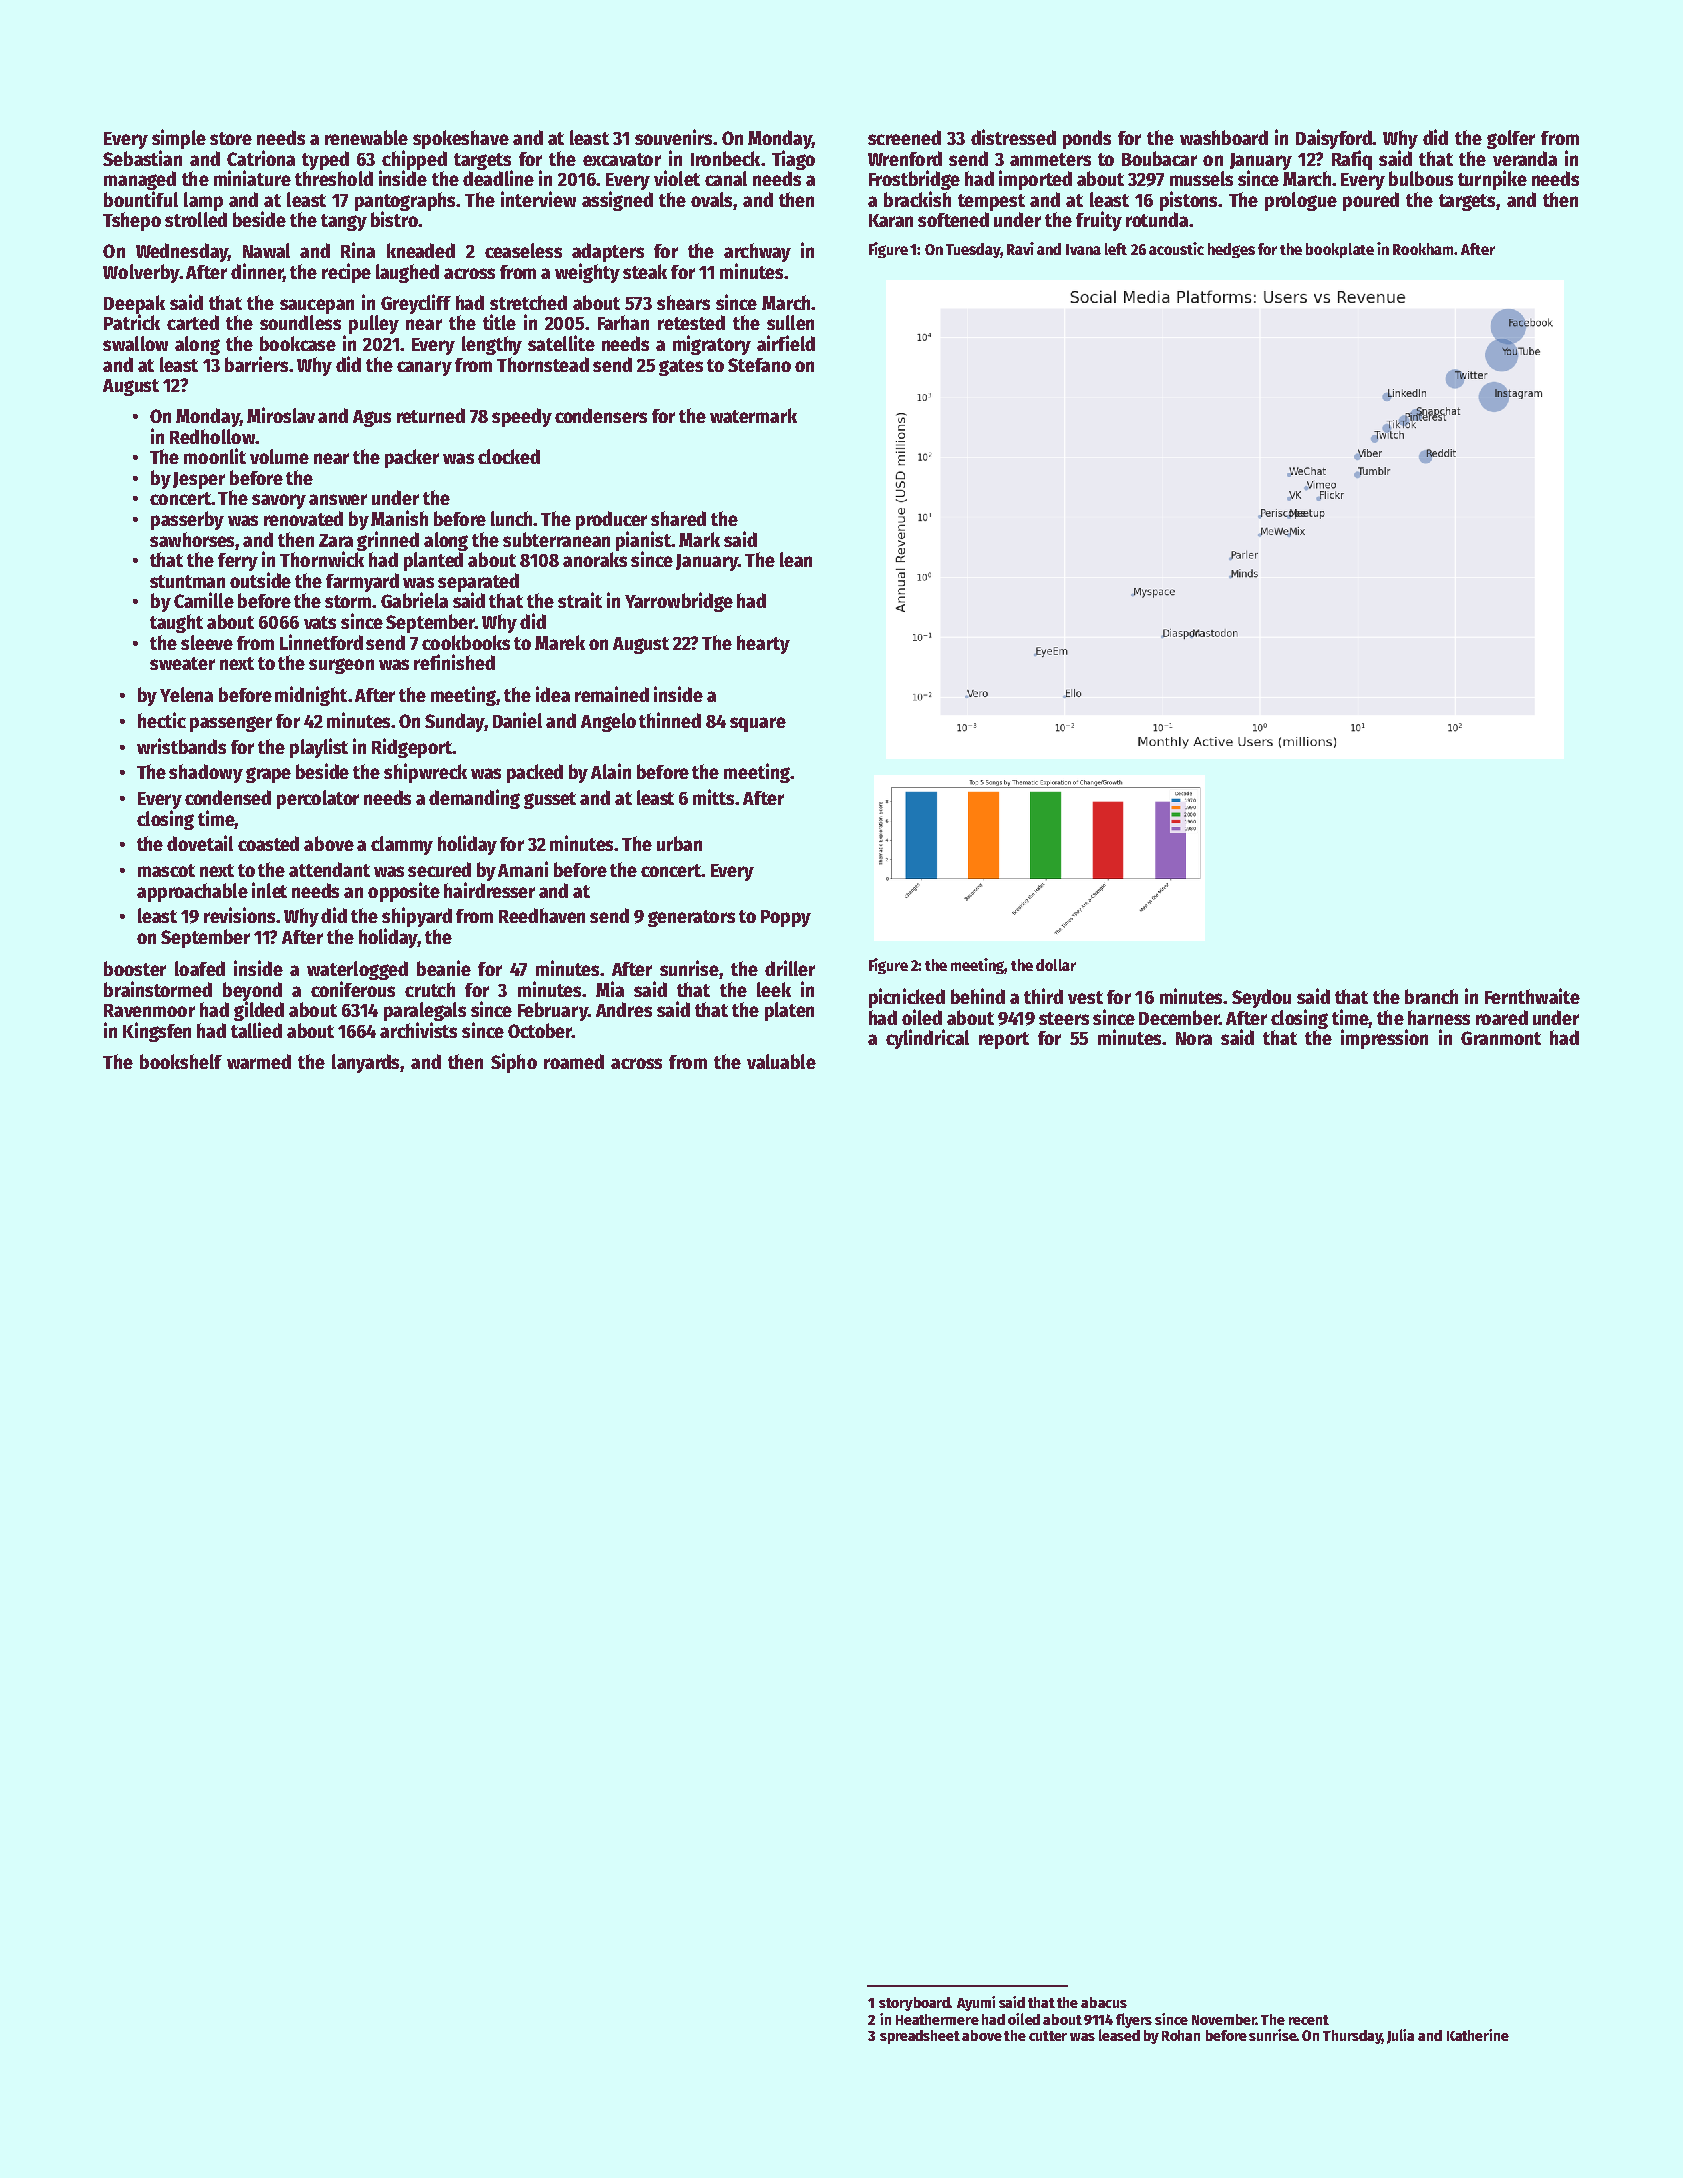  I want to click on report, so click(1004, 1040).
